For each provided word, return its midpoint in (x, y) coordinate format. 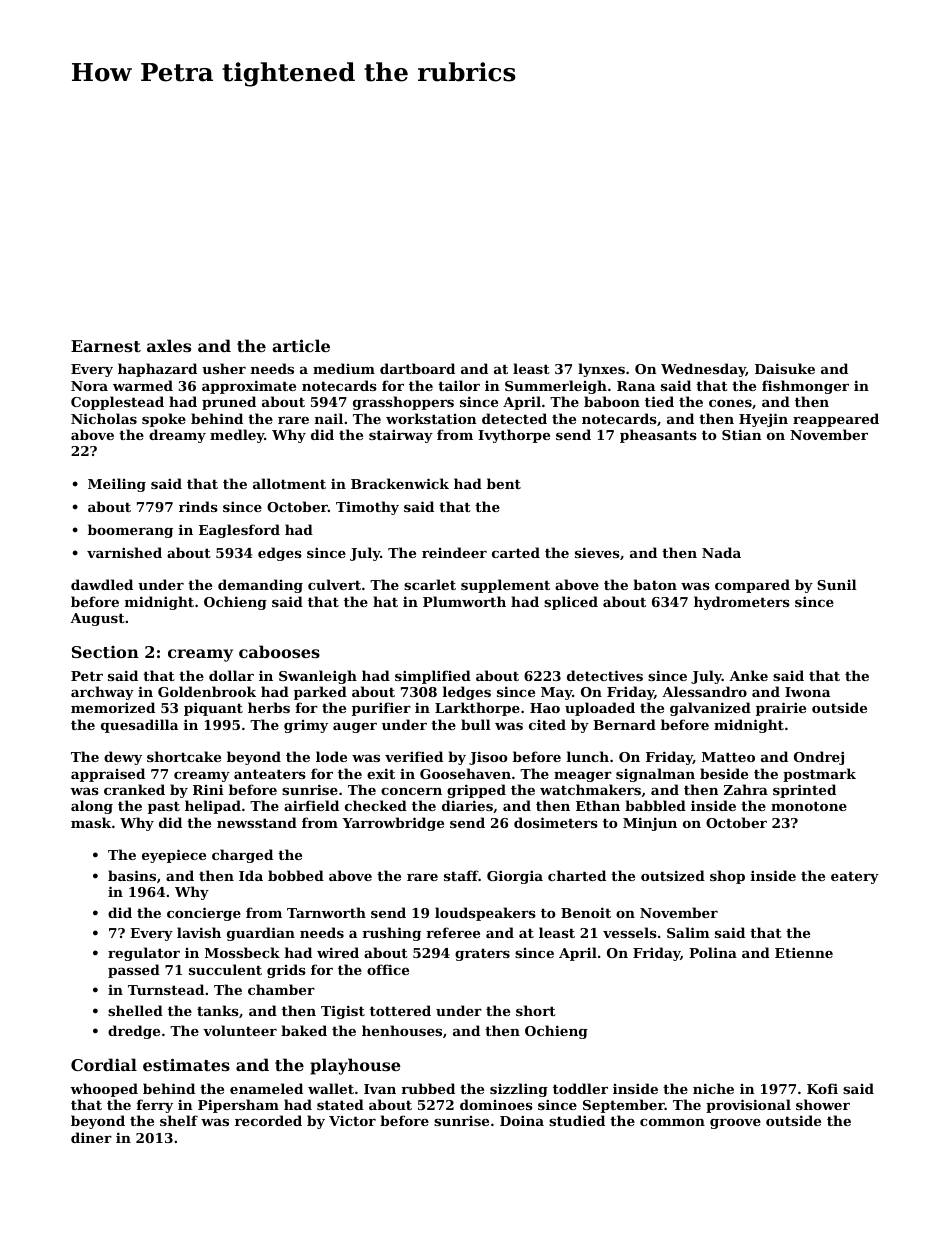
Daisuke (785, 368)
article (301, 345)
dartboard (417, 368)
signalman (655, 775)
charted (577, 875)
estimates (186, 1064)
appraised (108, 775)
